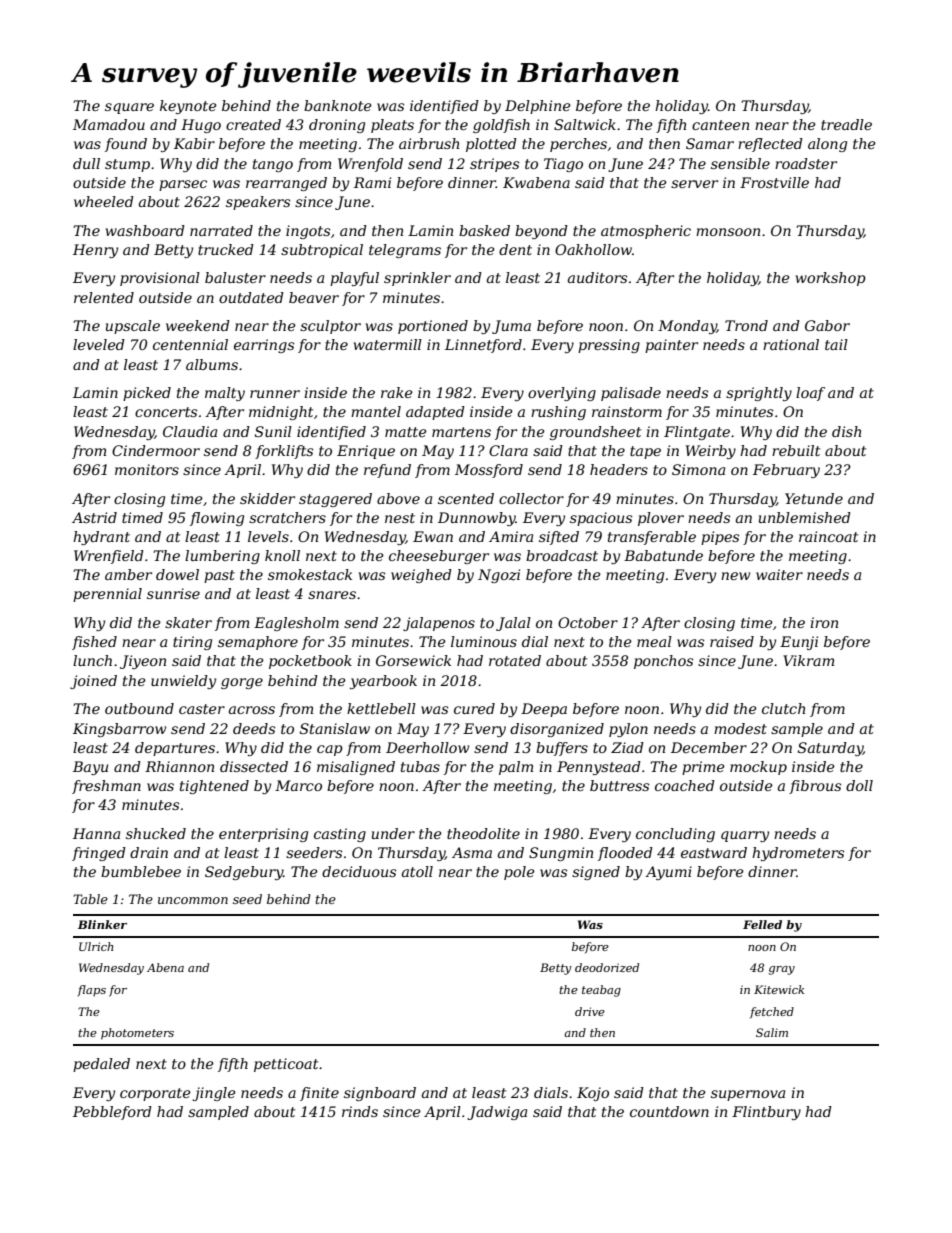  What do you see at coordinates (284, 452) in the page?
I see `forklifts` at bounding box center [284, 452].
